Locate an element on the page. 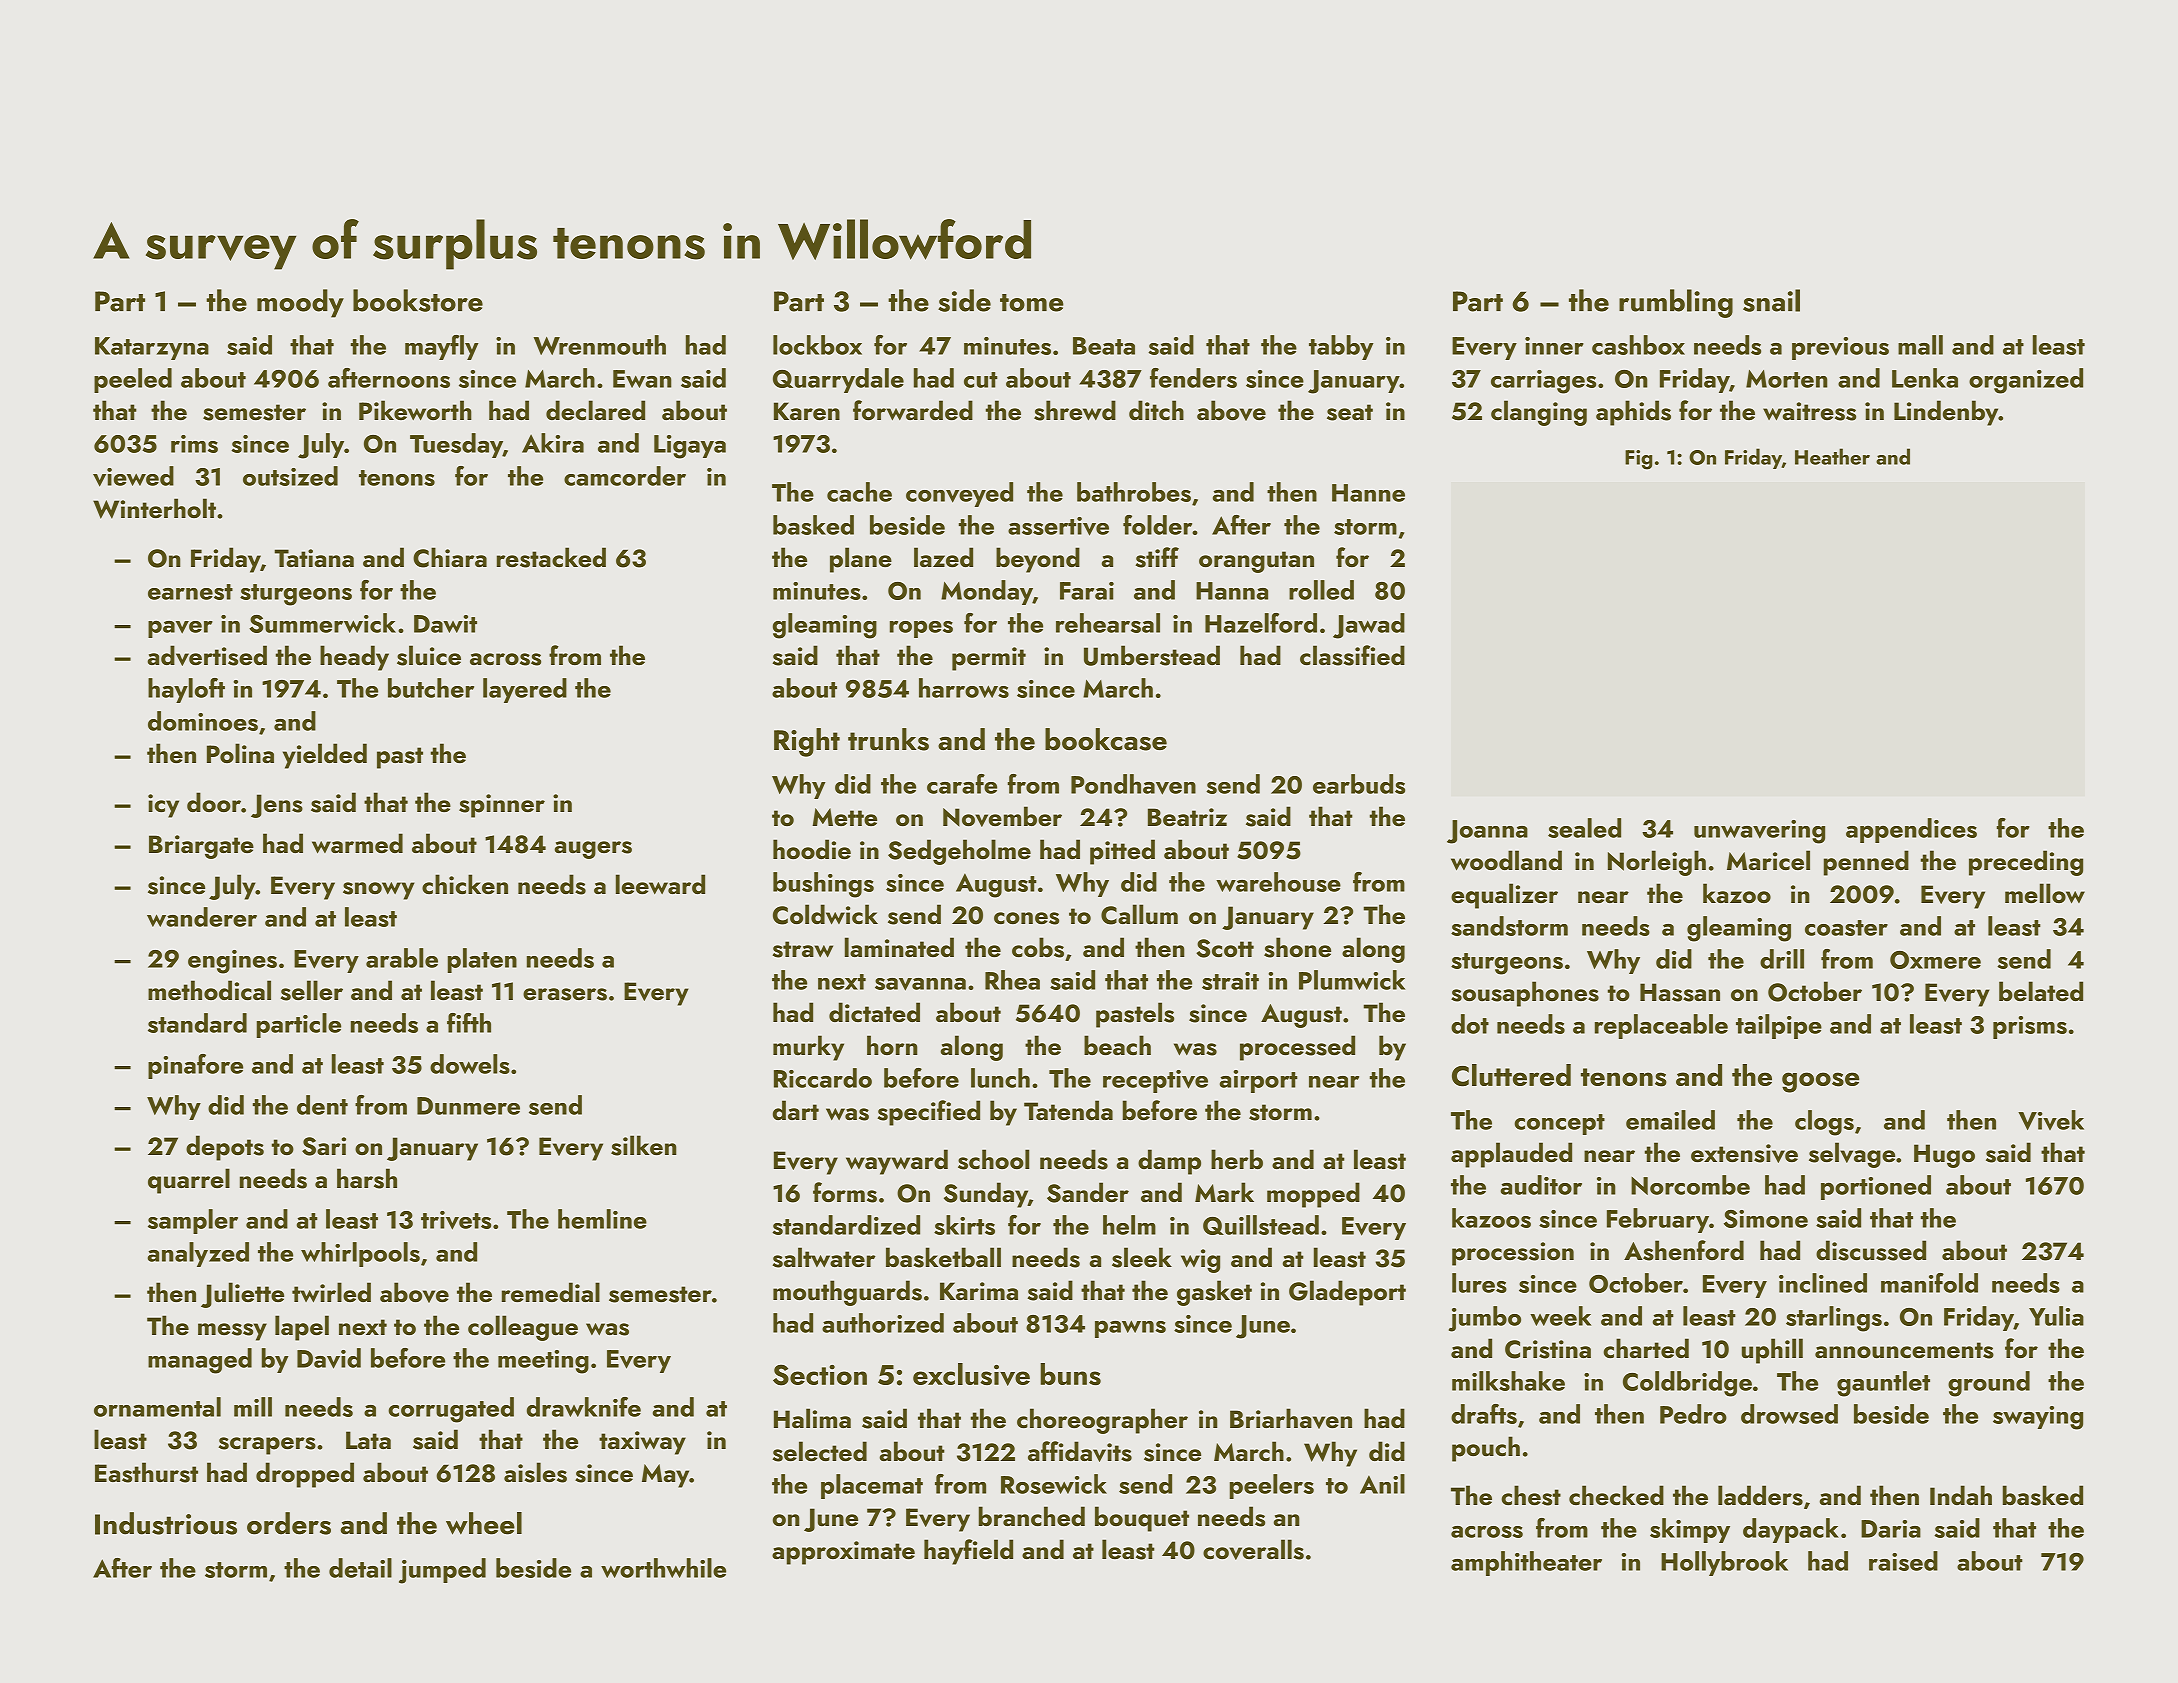  Hanne is located at coordinates (1368, 493).
